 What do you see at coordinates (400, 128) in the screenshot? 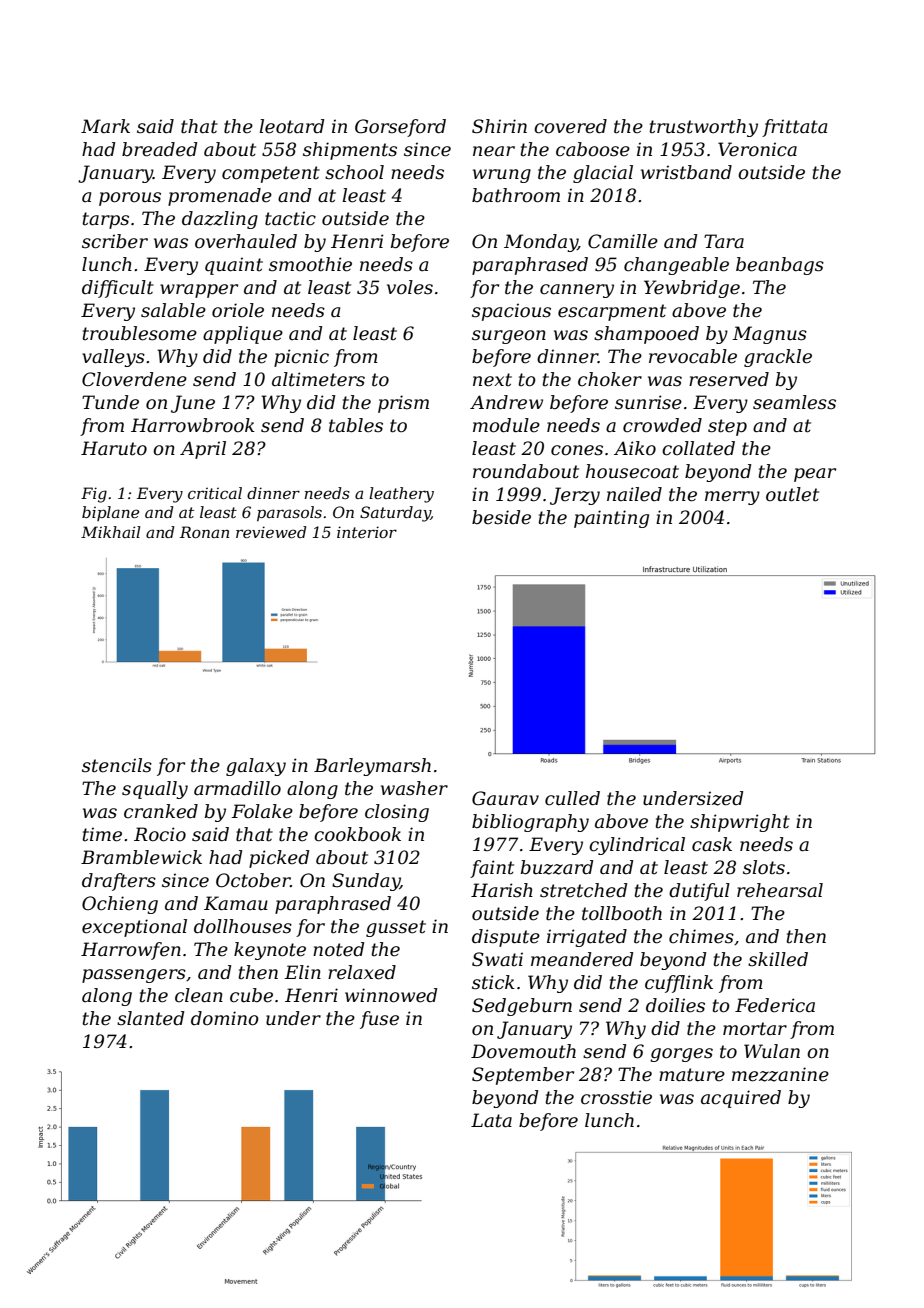
I see `Gorseford` at bounding box center [400, 128].
